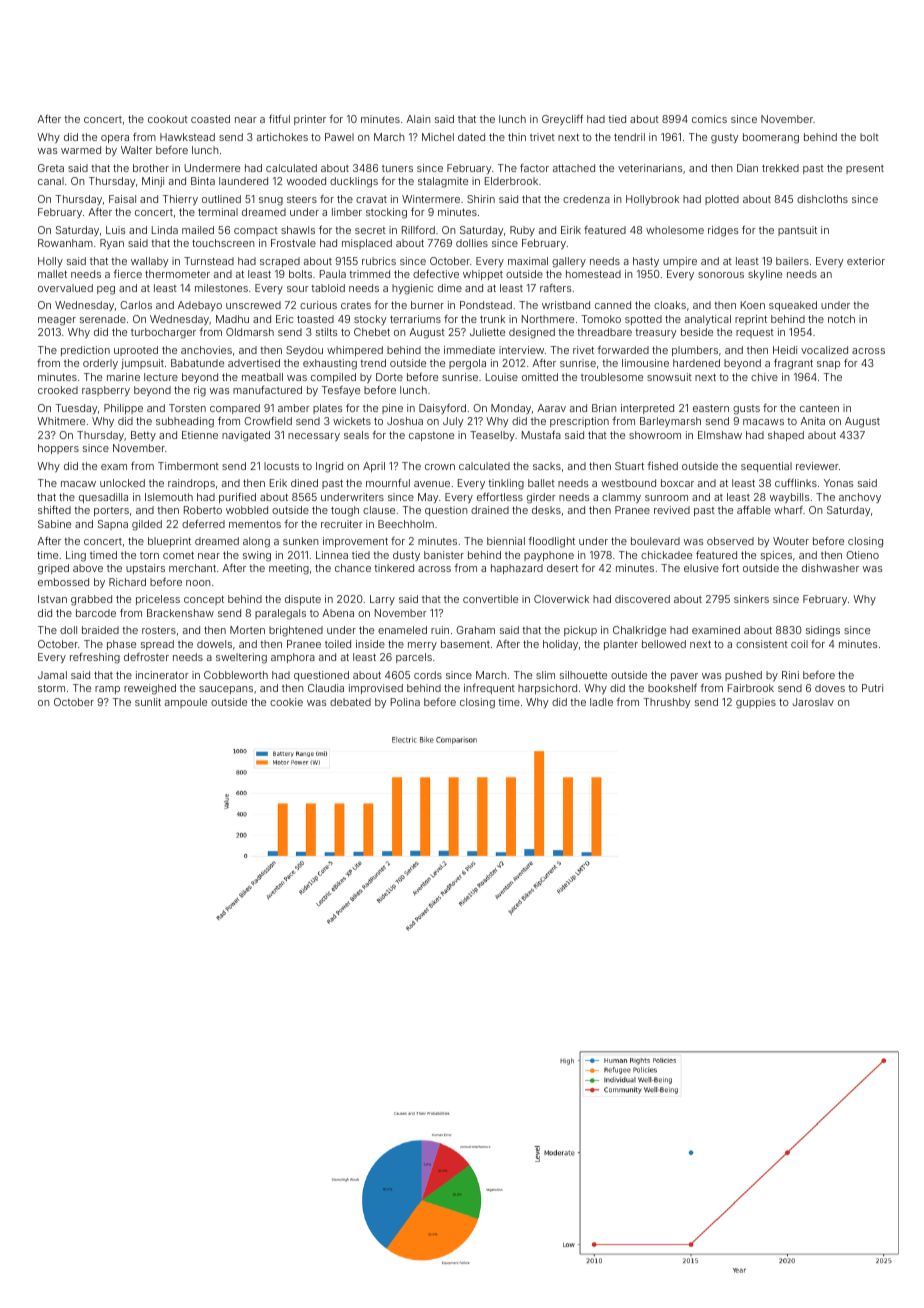 This screenshot has width=924, height=1308. I want to click on Elderbrook, so click(511, 181).
